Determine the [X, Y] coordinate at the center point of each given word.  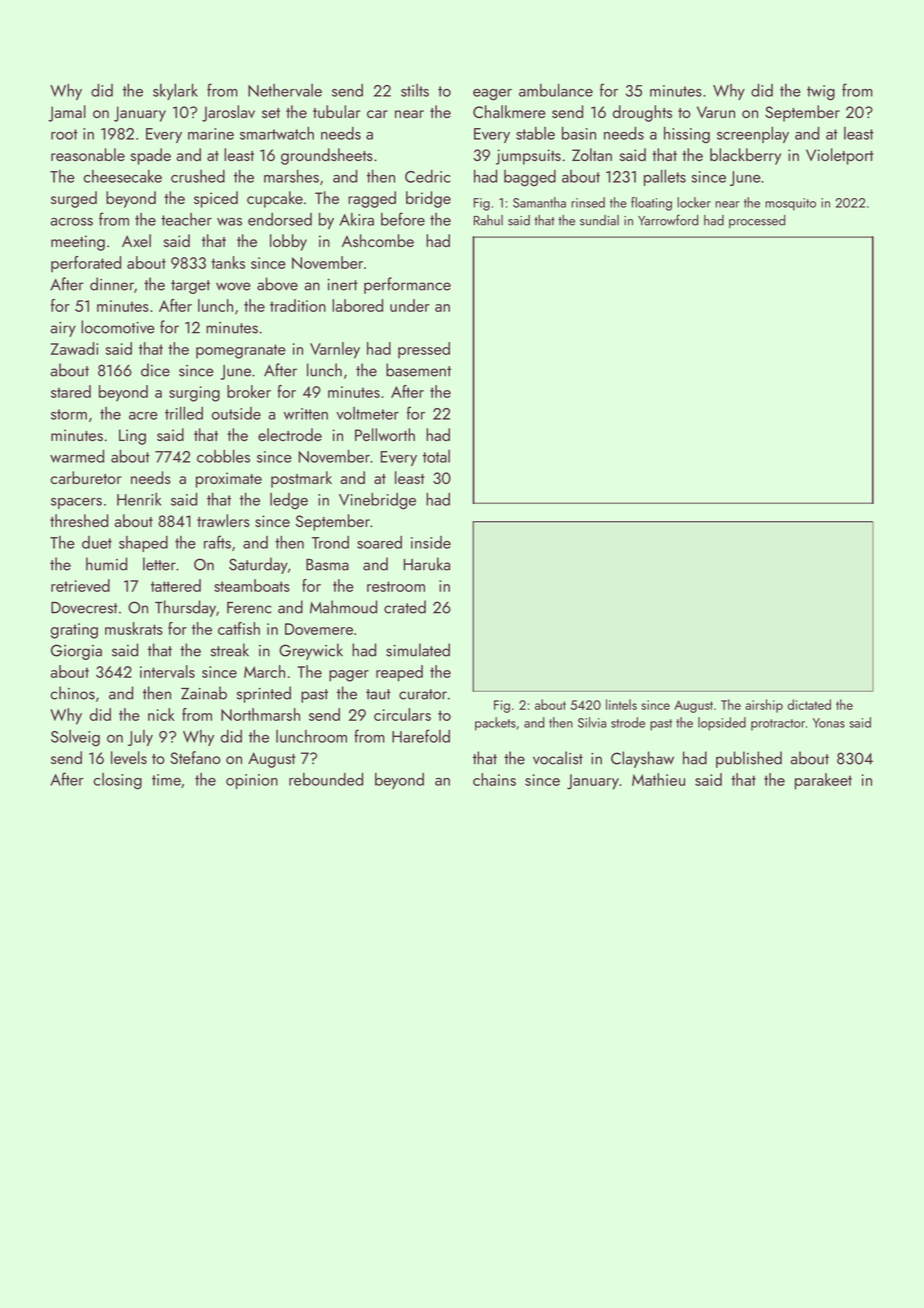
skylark [175, 92]
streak [229, 650]
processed [757, 221]
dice [155, 370]
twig [821, 93]
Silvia [592, 722]
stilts [415, 90]
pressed [424, 350]
